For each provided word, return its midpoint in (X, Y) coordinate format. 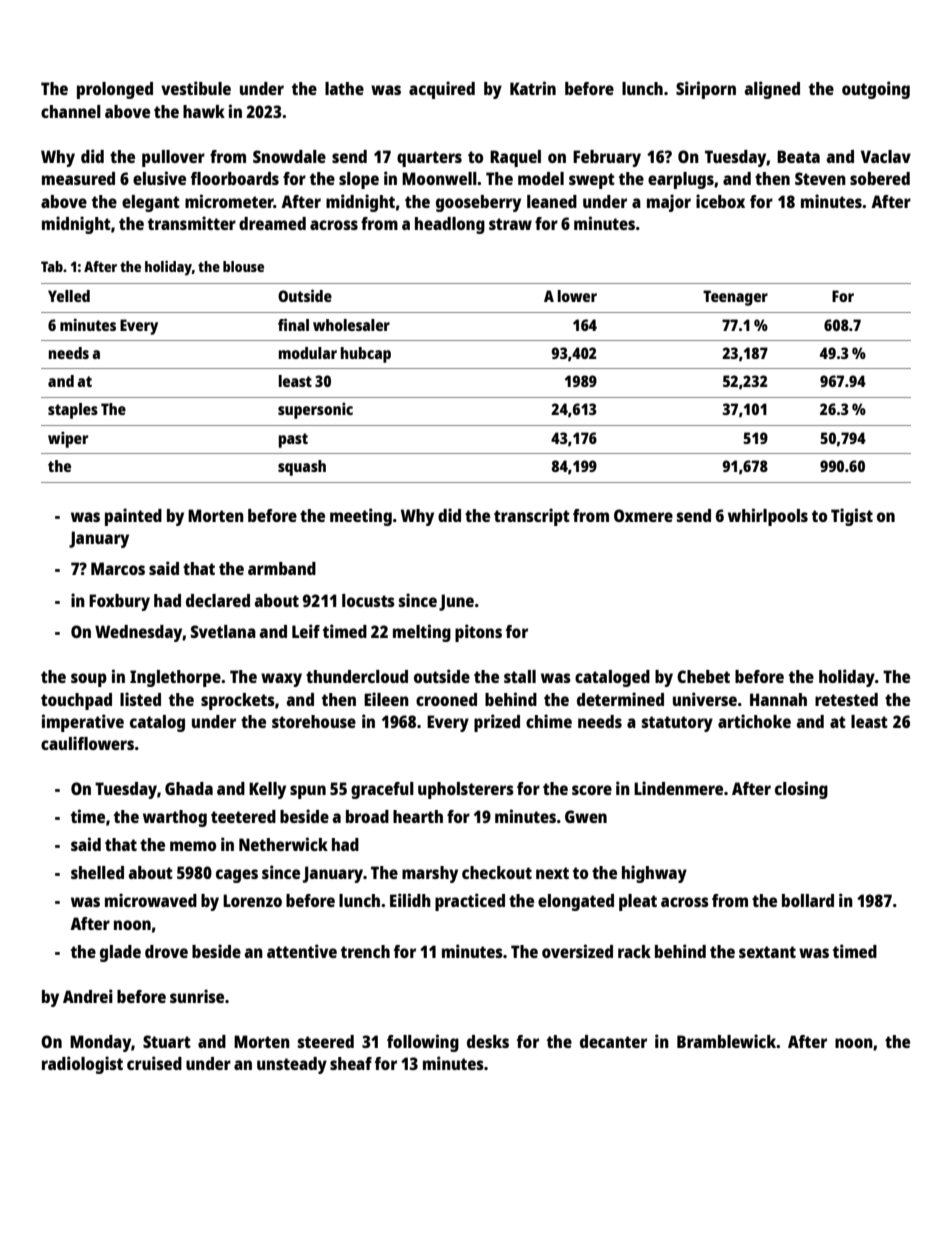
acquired (442, 90)
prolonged (115, 90)
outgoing (876, 90)
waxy (281, 680)
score (592, 790)
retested (846, 699)
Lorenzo (252, 900)
